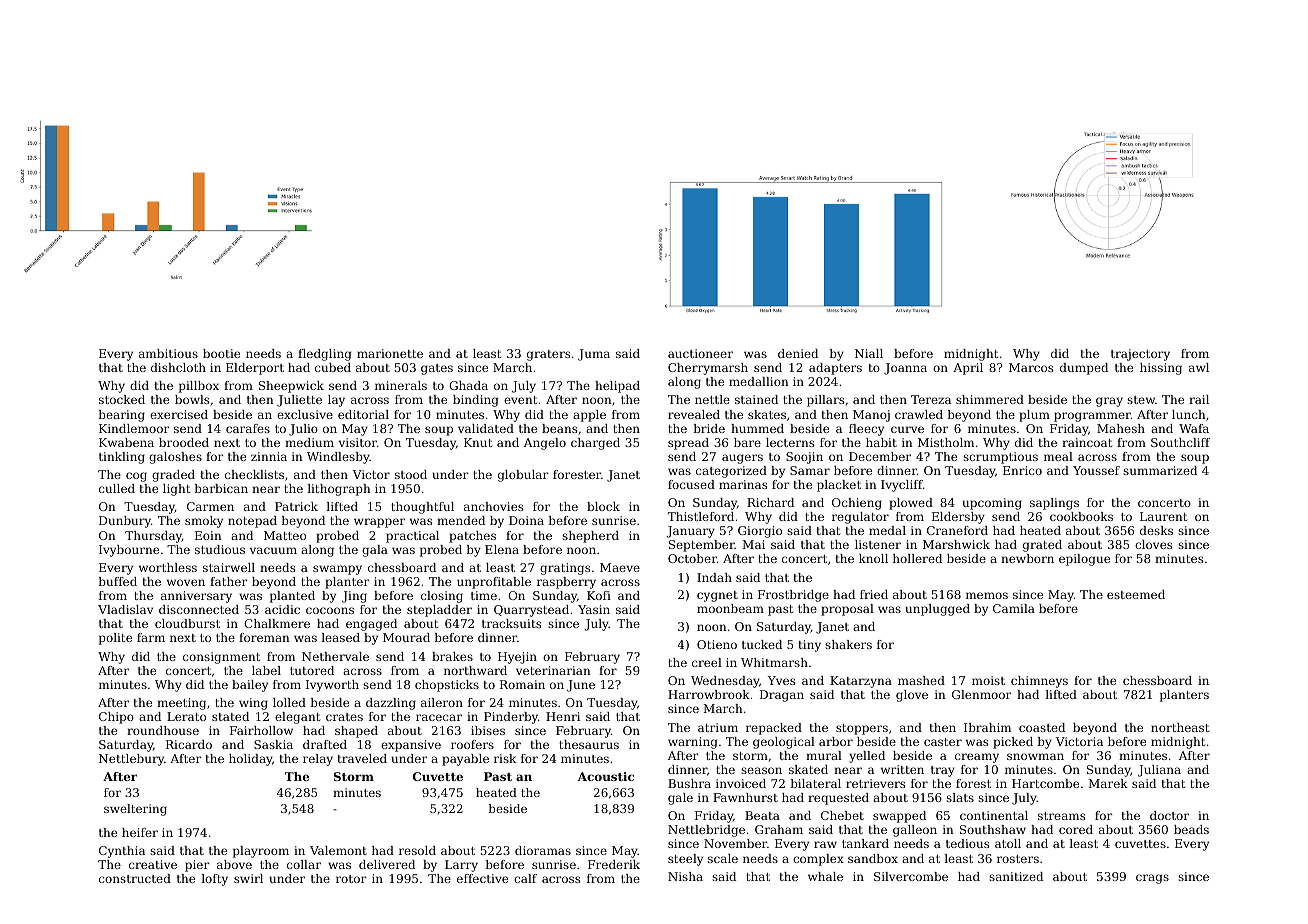  Describe the element at coordinates (338, 850) in the screenshot. I see `Valemont` at that location.
